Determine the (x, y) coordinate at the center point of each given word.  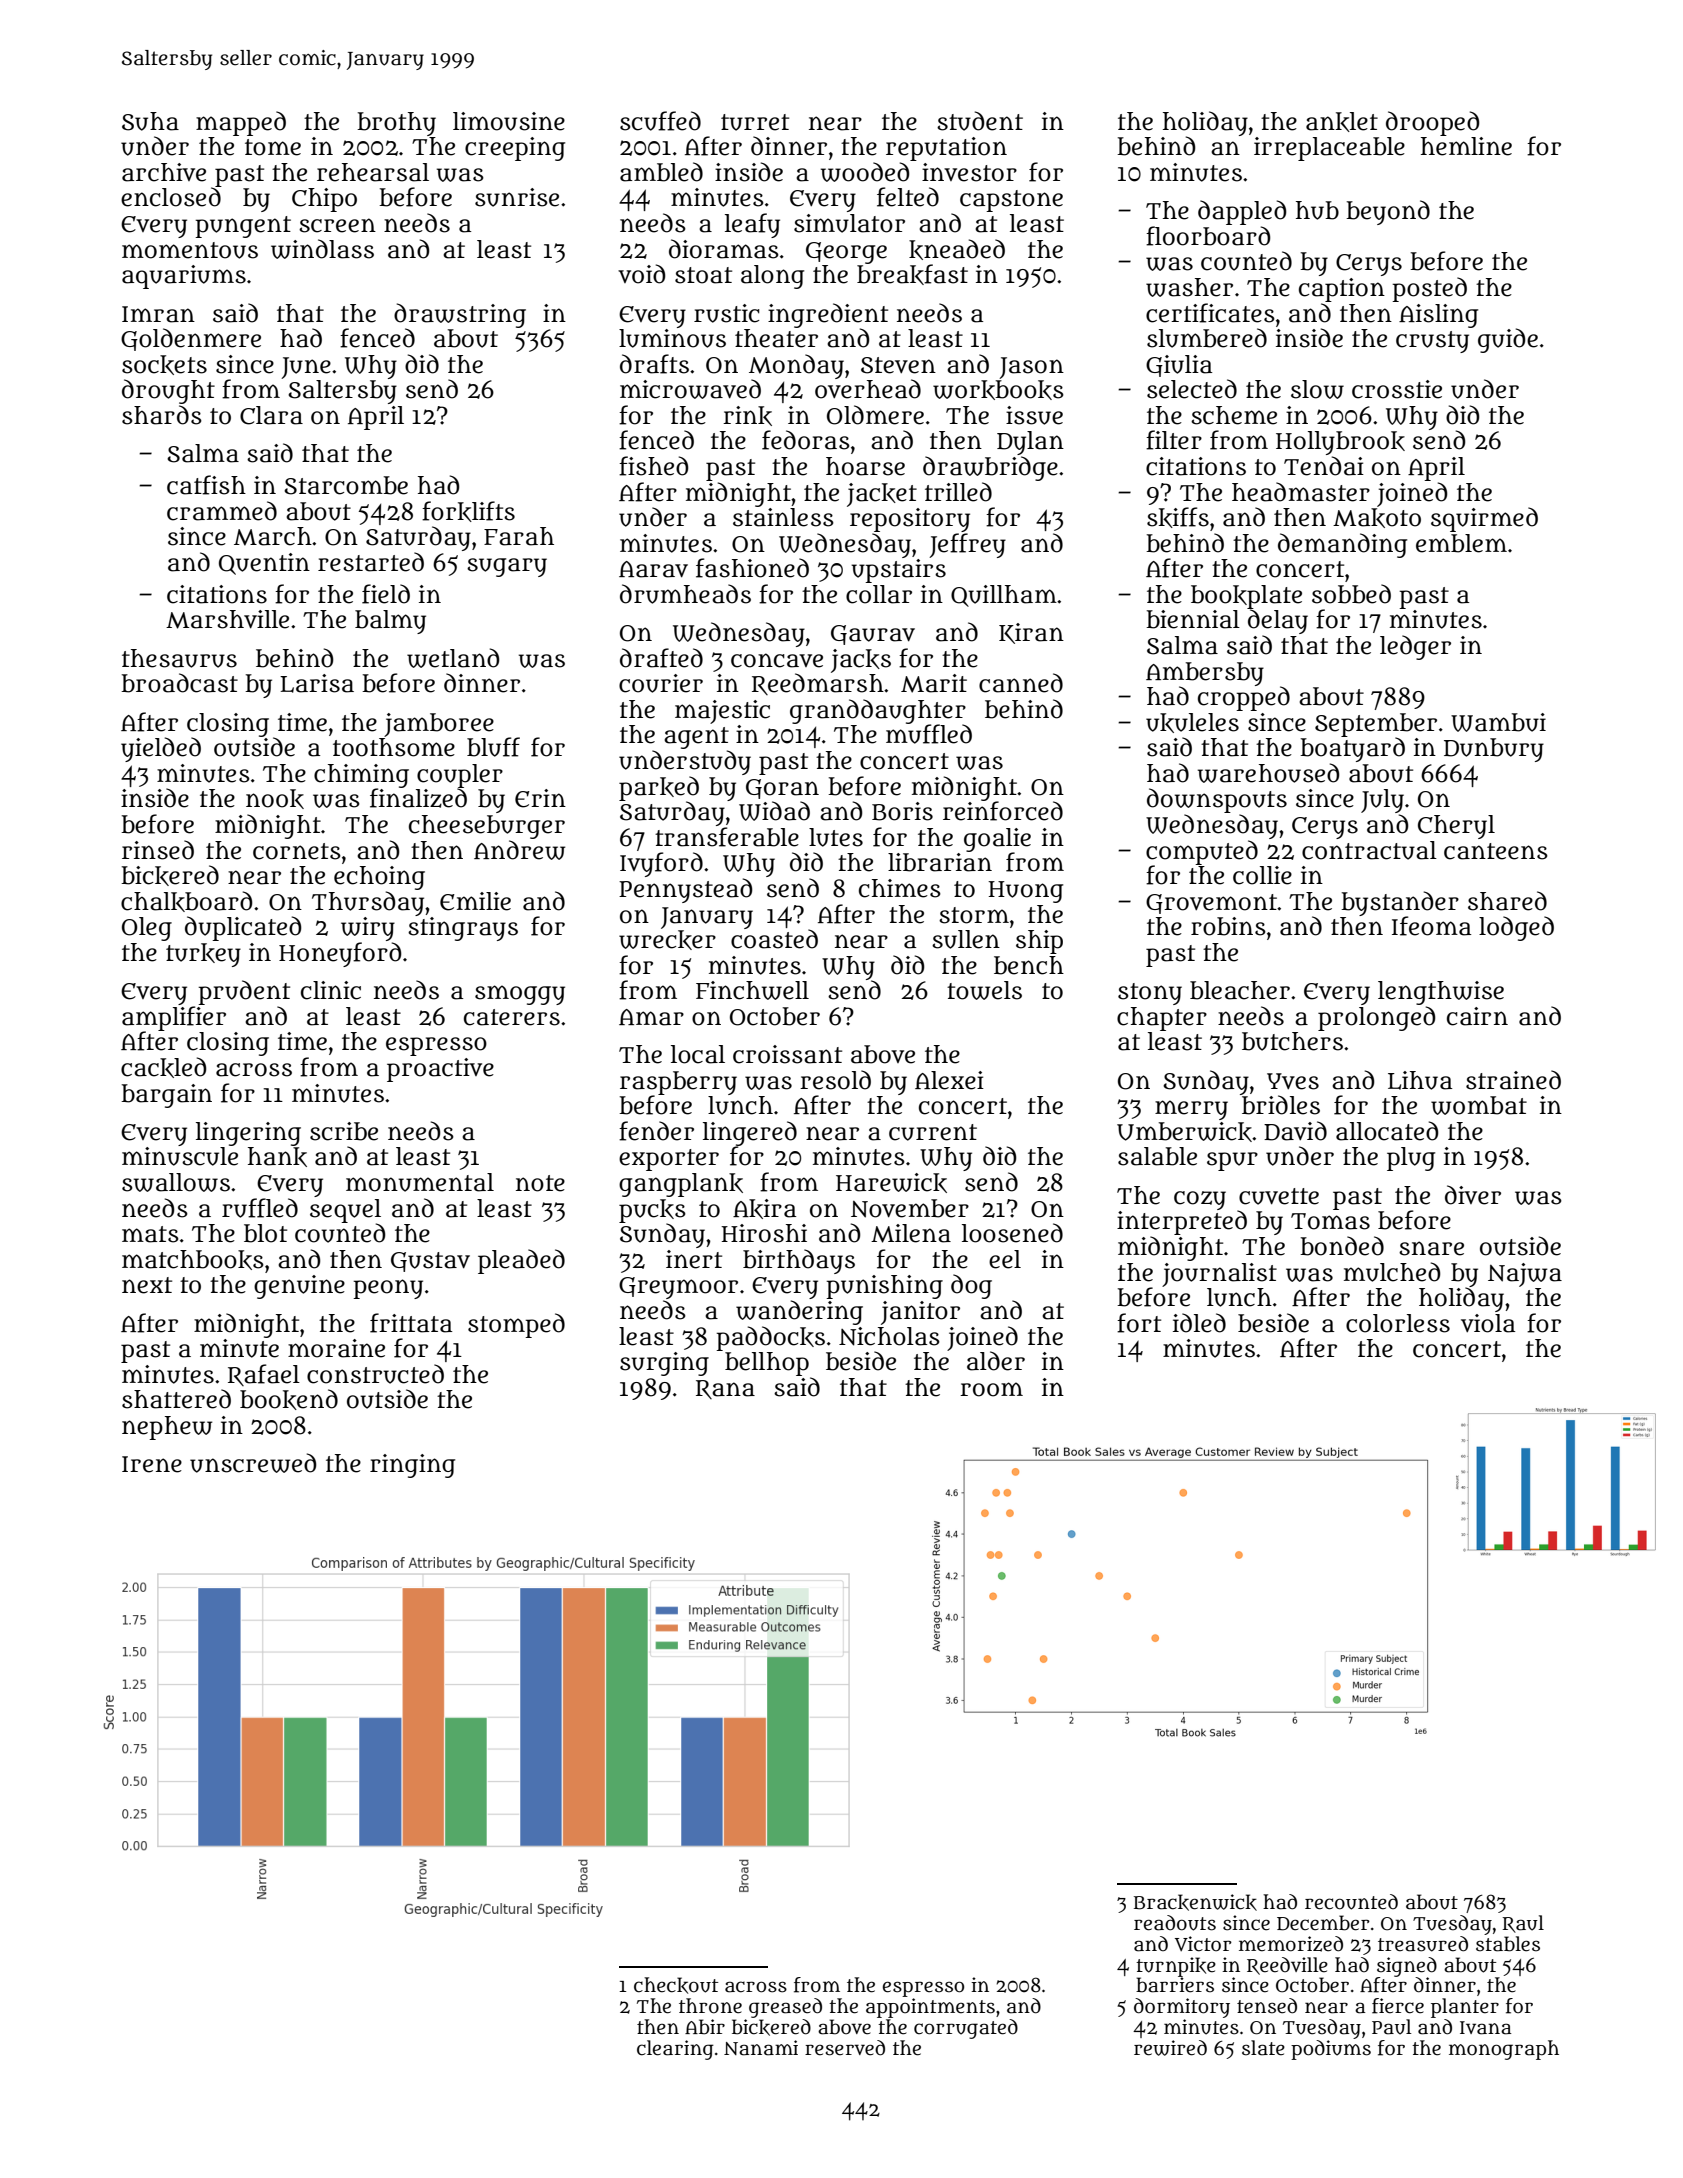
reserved (845, 2048)
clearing (675, 2050)
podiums (1331, 2050)
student (980, 121)
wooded (865, 172)
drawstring (460, 315)
